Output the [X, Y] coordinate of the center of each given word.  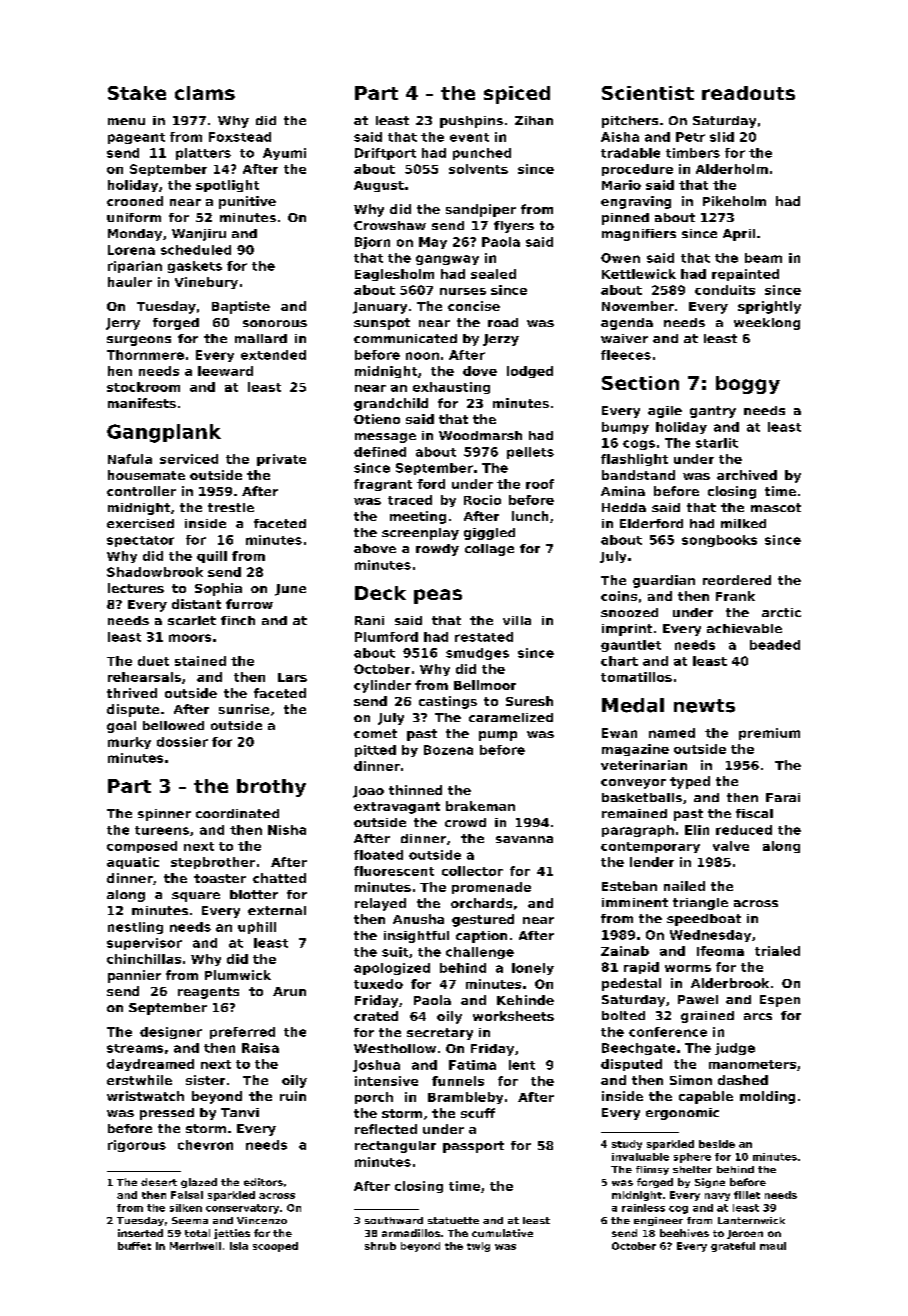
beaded [775, 645]
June [290, 590]
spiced [517, 95]
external [277, 910]
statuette [453, 1220]
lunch [530, 516]
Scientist [648, 93]
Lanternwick [751, 1220]
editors [263, 1182]
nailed [684, 886]
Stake [137, 93]
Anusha [418, 919]
